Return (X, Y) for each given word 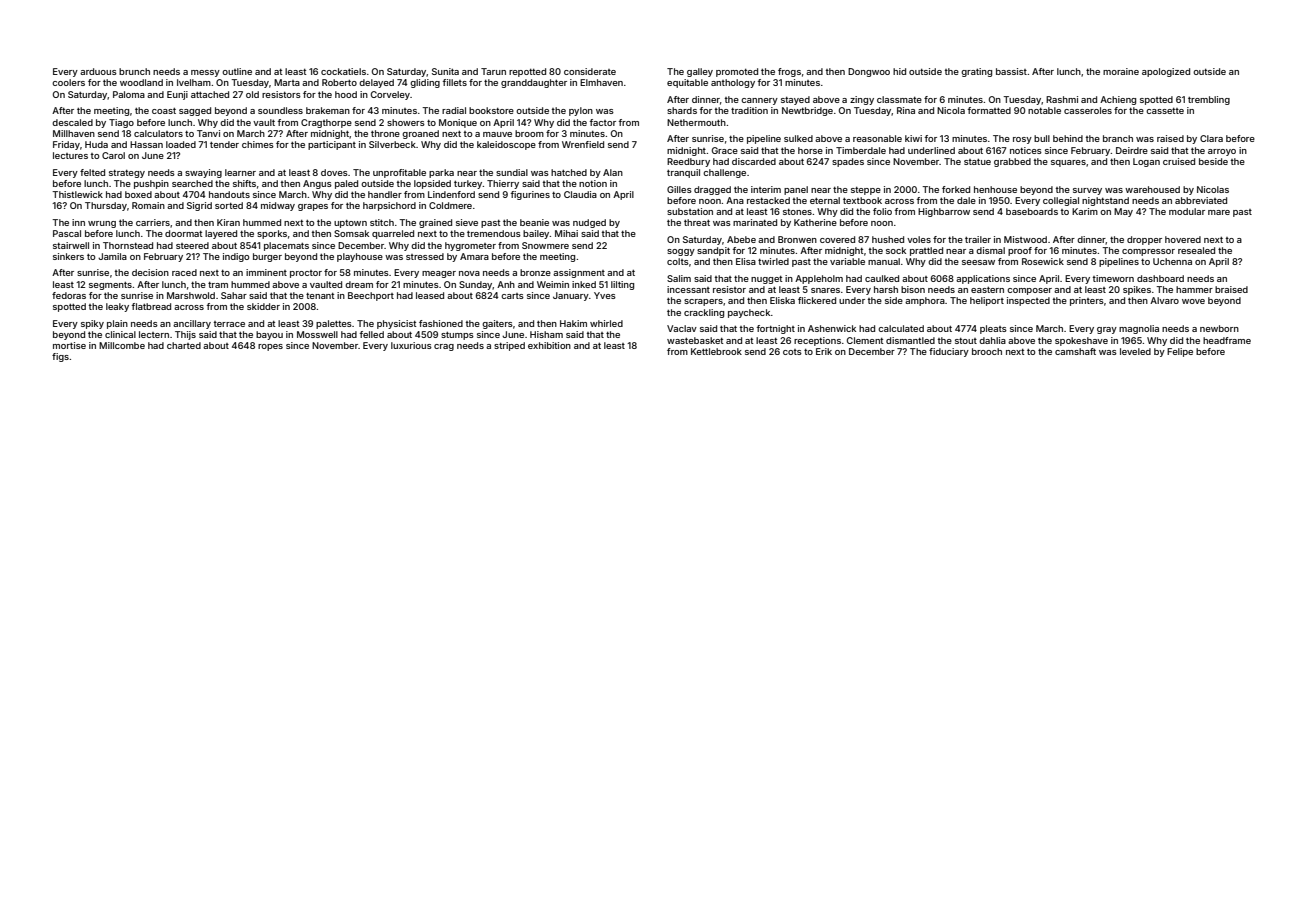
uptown (350, 224)
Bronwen (797, 239)
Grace (725, 150)
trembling (1209, 100)
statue (977, 162)
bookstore (491, 110)
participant (332, 145)
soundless (280, 110)
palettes (334, 324)
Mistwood (1025, 239)
